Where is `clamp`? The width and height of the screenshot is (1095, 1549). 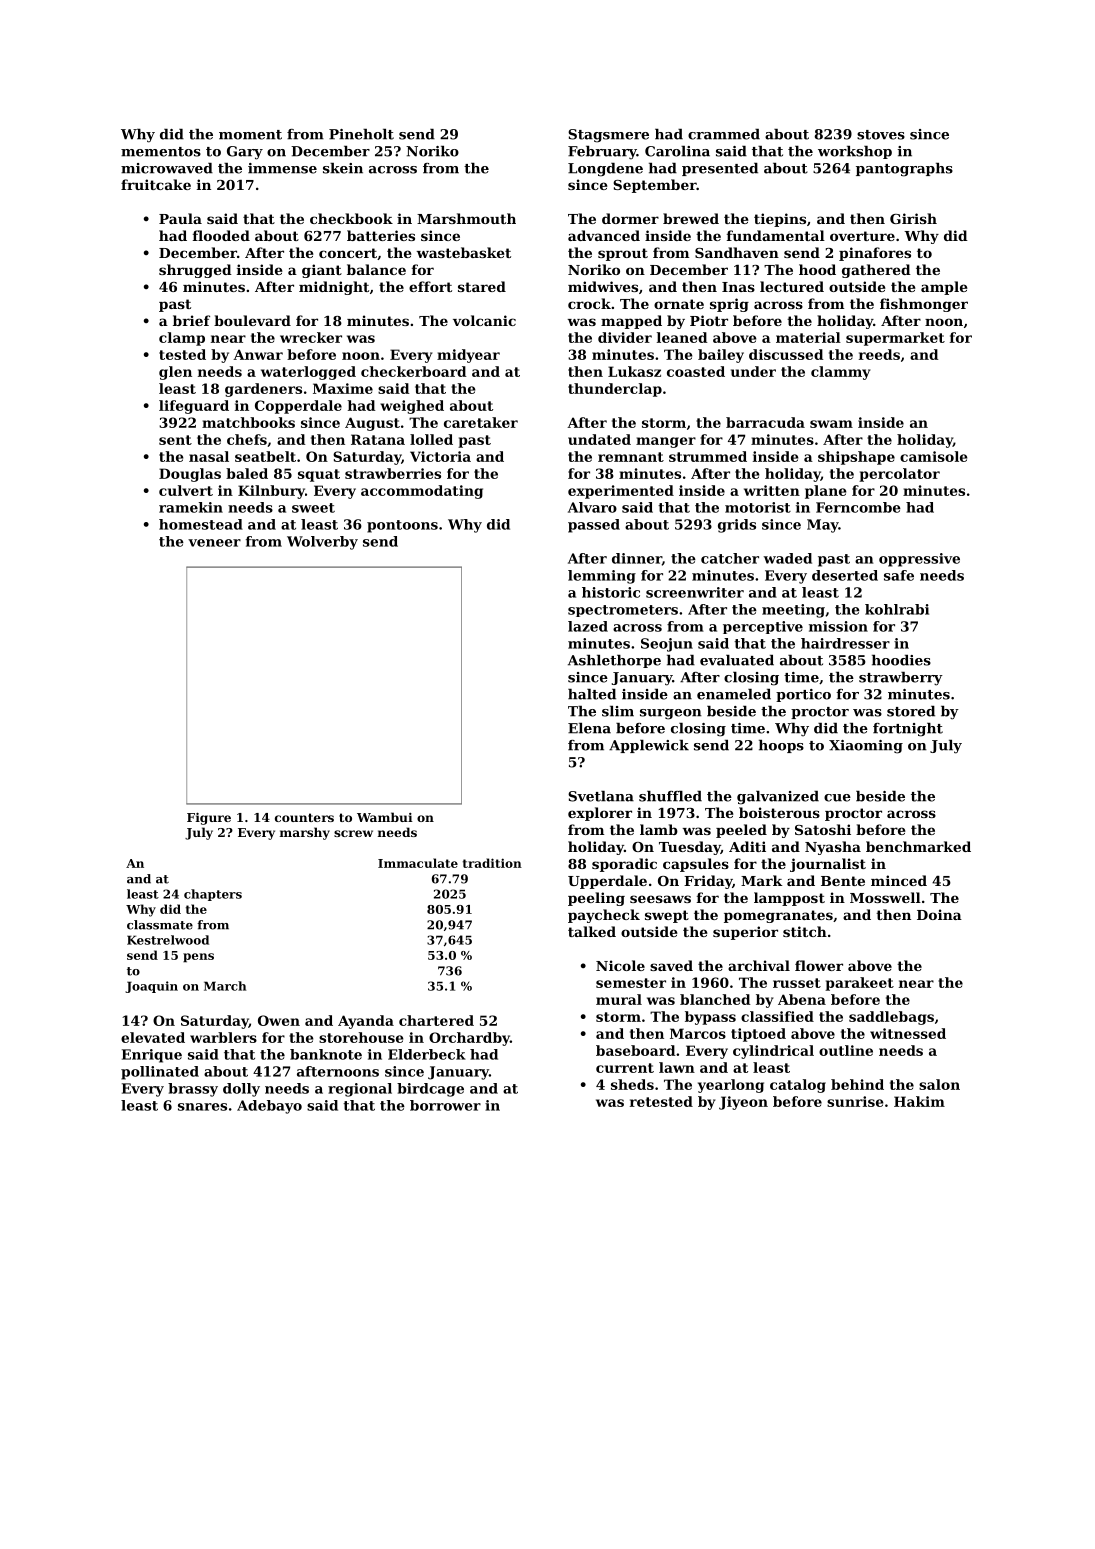 clamp is located at coordinates (182, 339).
